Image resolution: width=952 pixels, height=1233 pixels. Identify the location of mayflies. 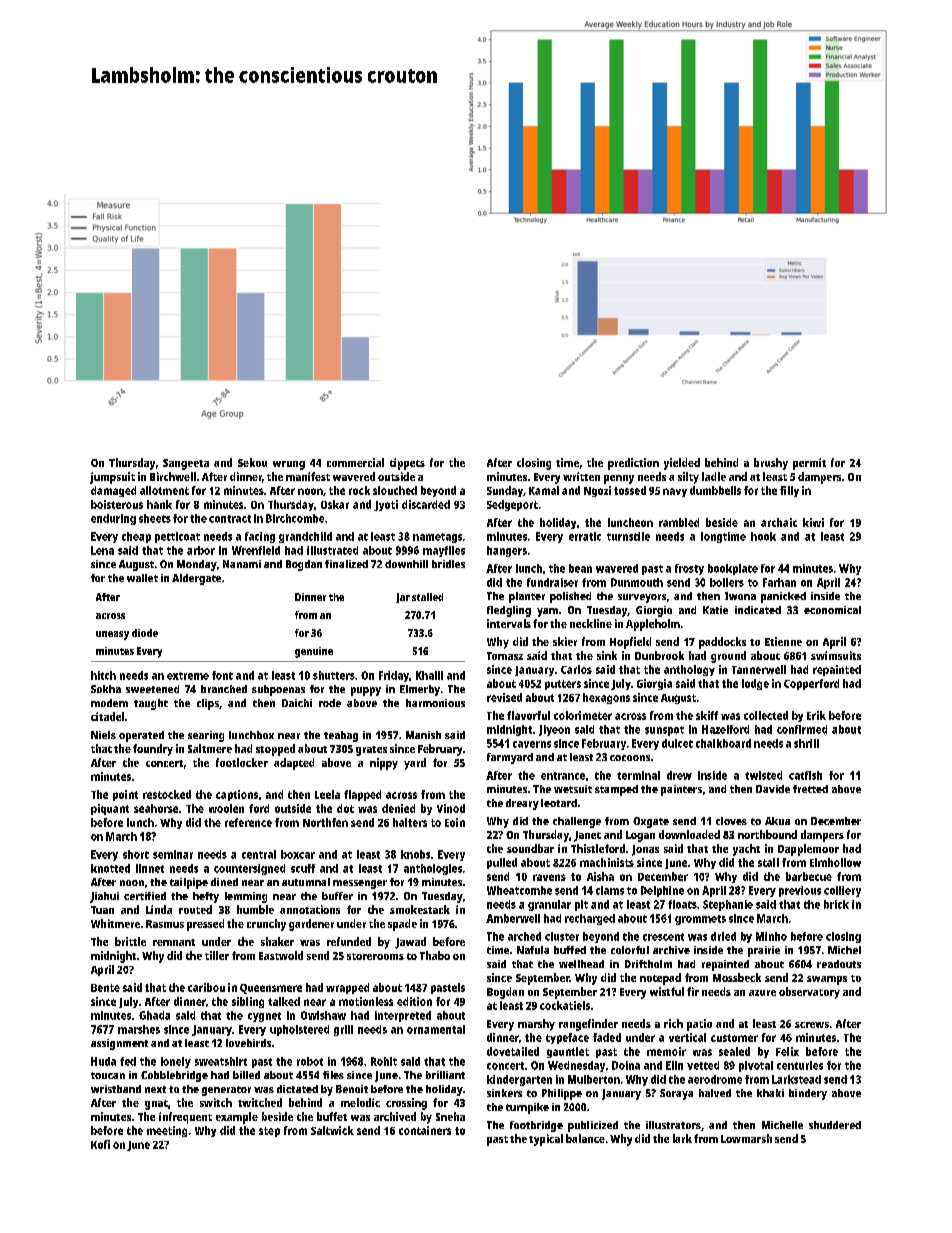
(444, 551).
